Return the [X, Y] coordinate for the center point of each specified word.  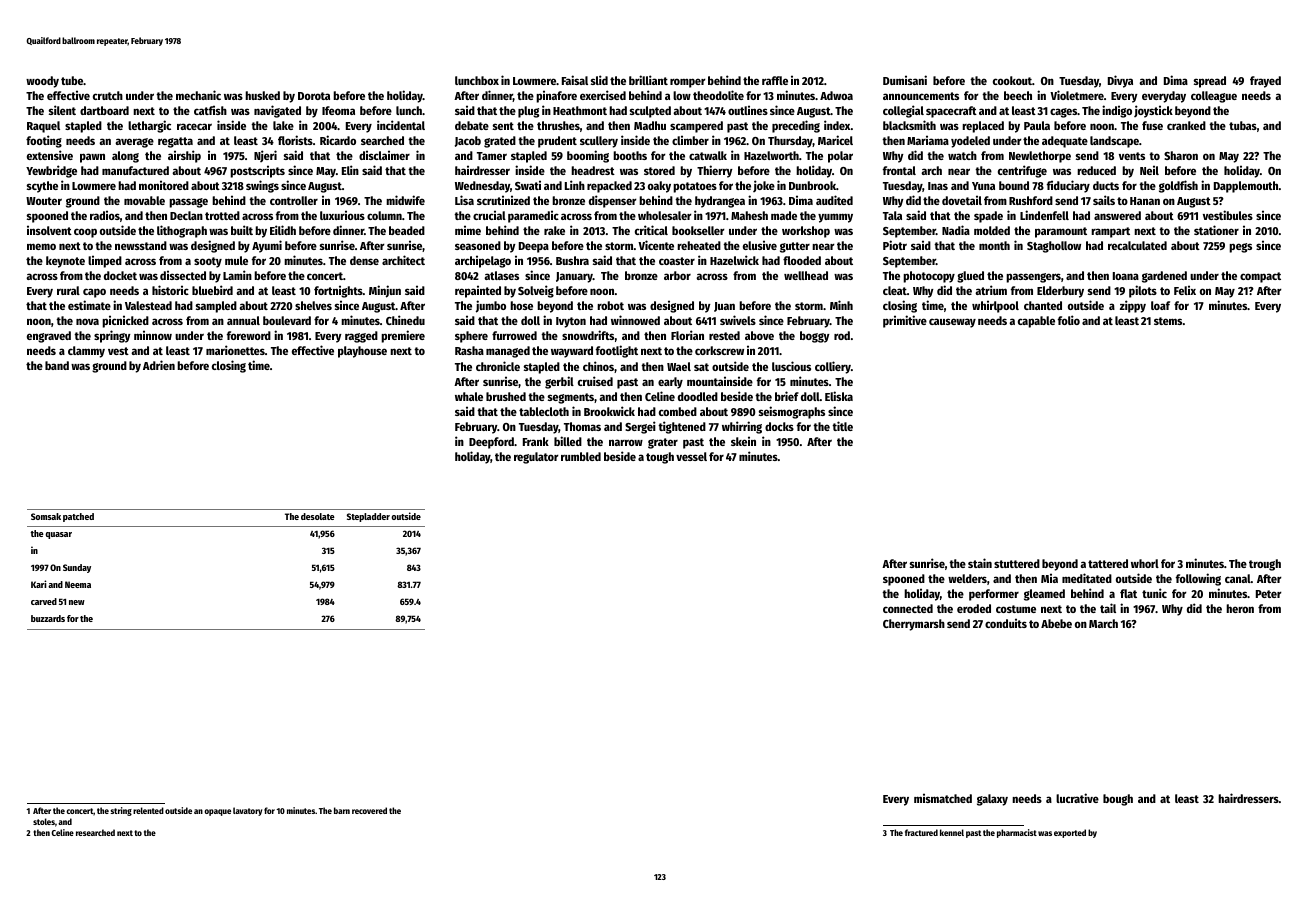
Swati [528, 185]
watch [962, 155]
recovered [369, 810]
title [842, 426]
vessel [691, 456]
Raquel [43, 127]
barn [342, 810]
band [57, 365]
